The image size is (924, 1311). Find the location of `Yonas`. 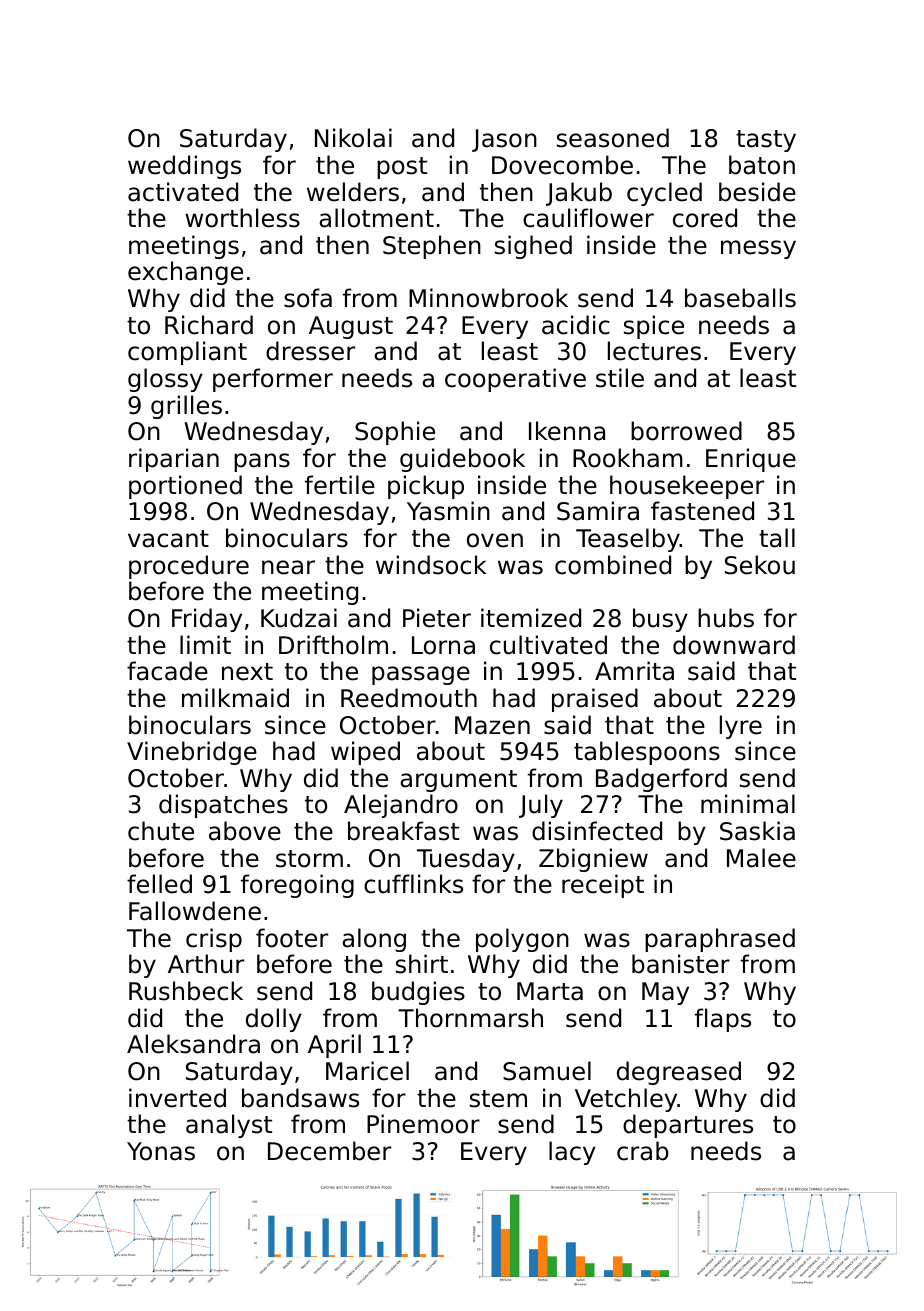

Yonas is located at coordinates (161, 1151).
